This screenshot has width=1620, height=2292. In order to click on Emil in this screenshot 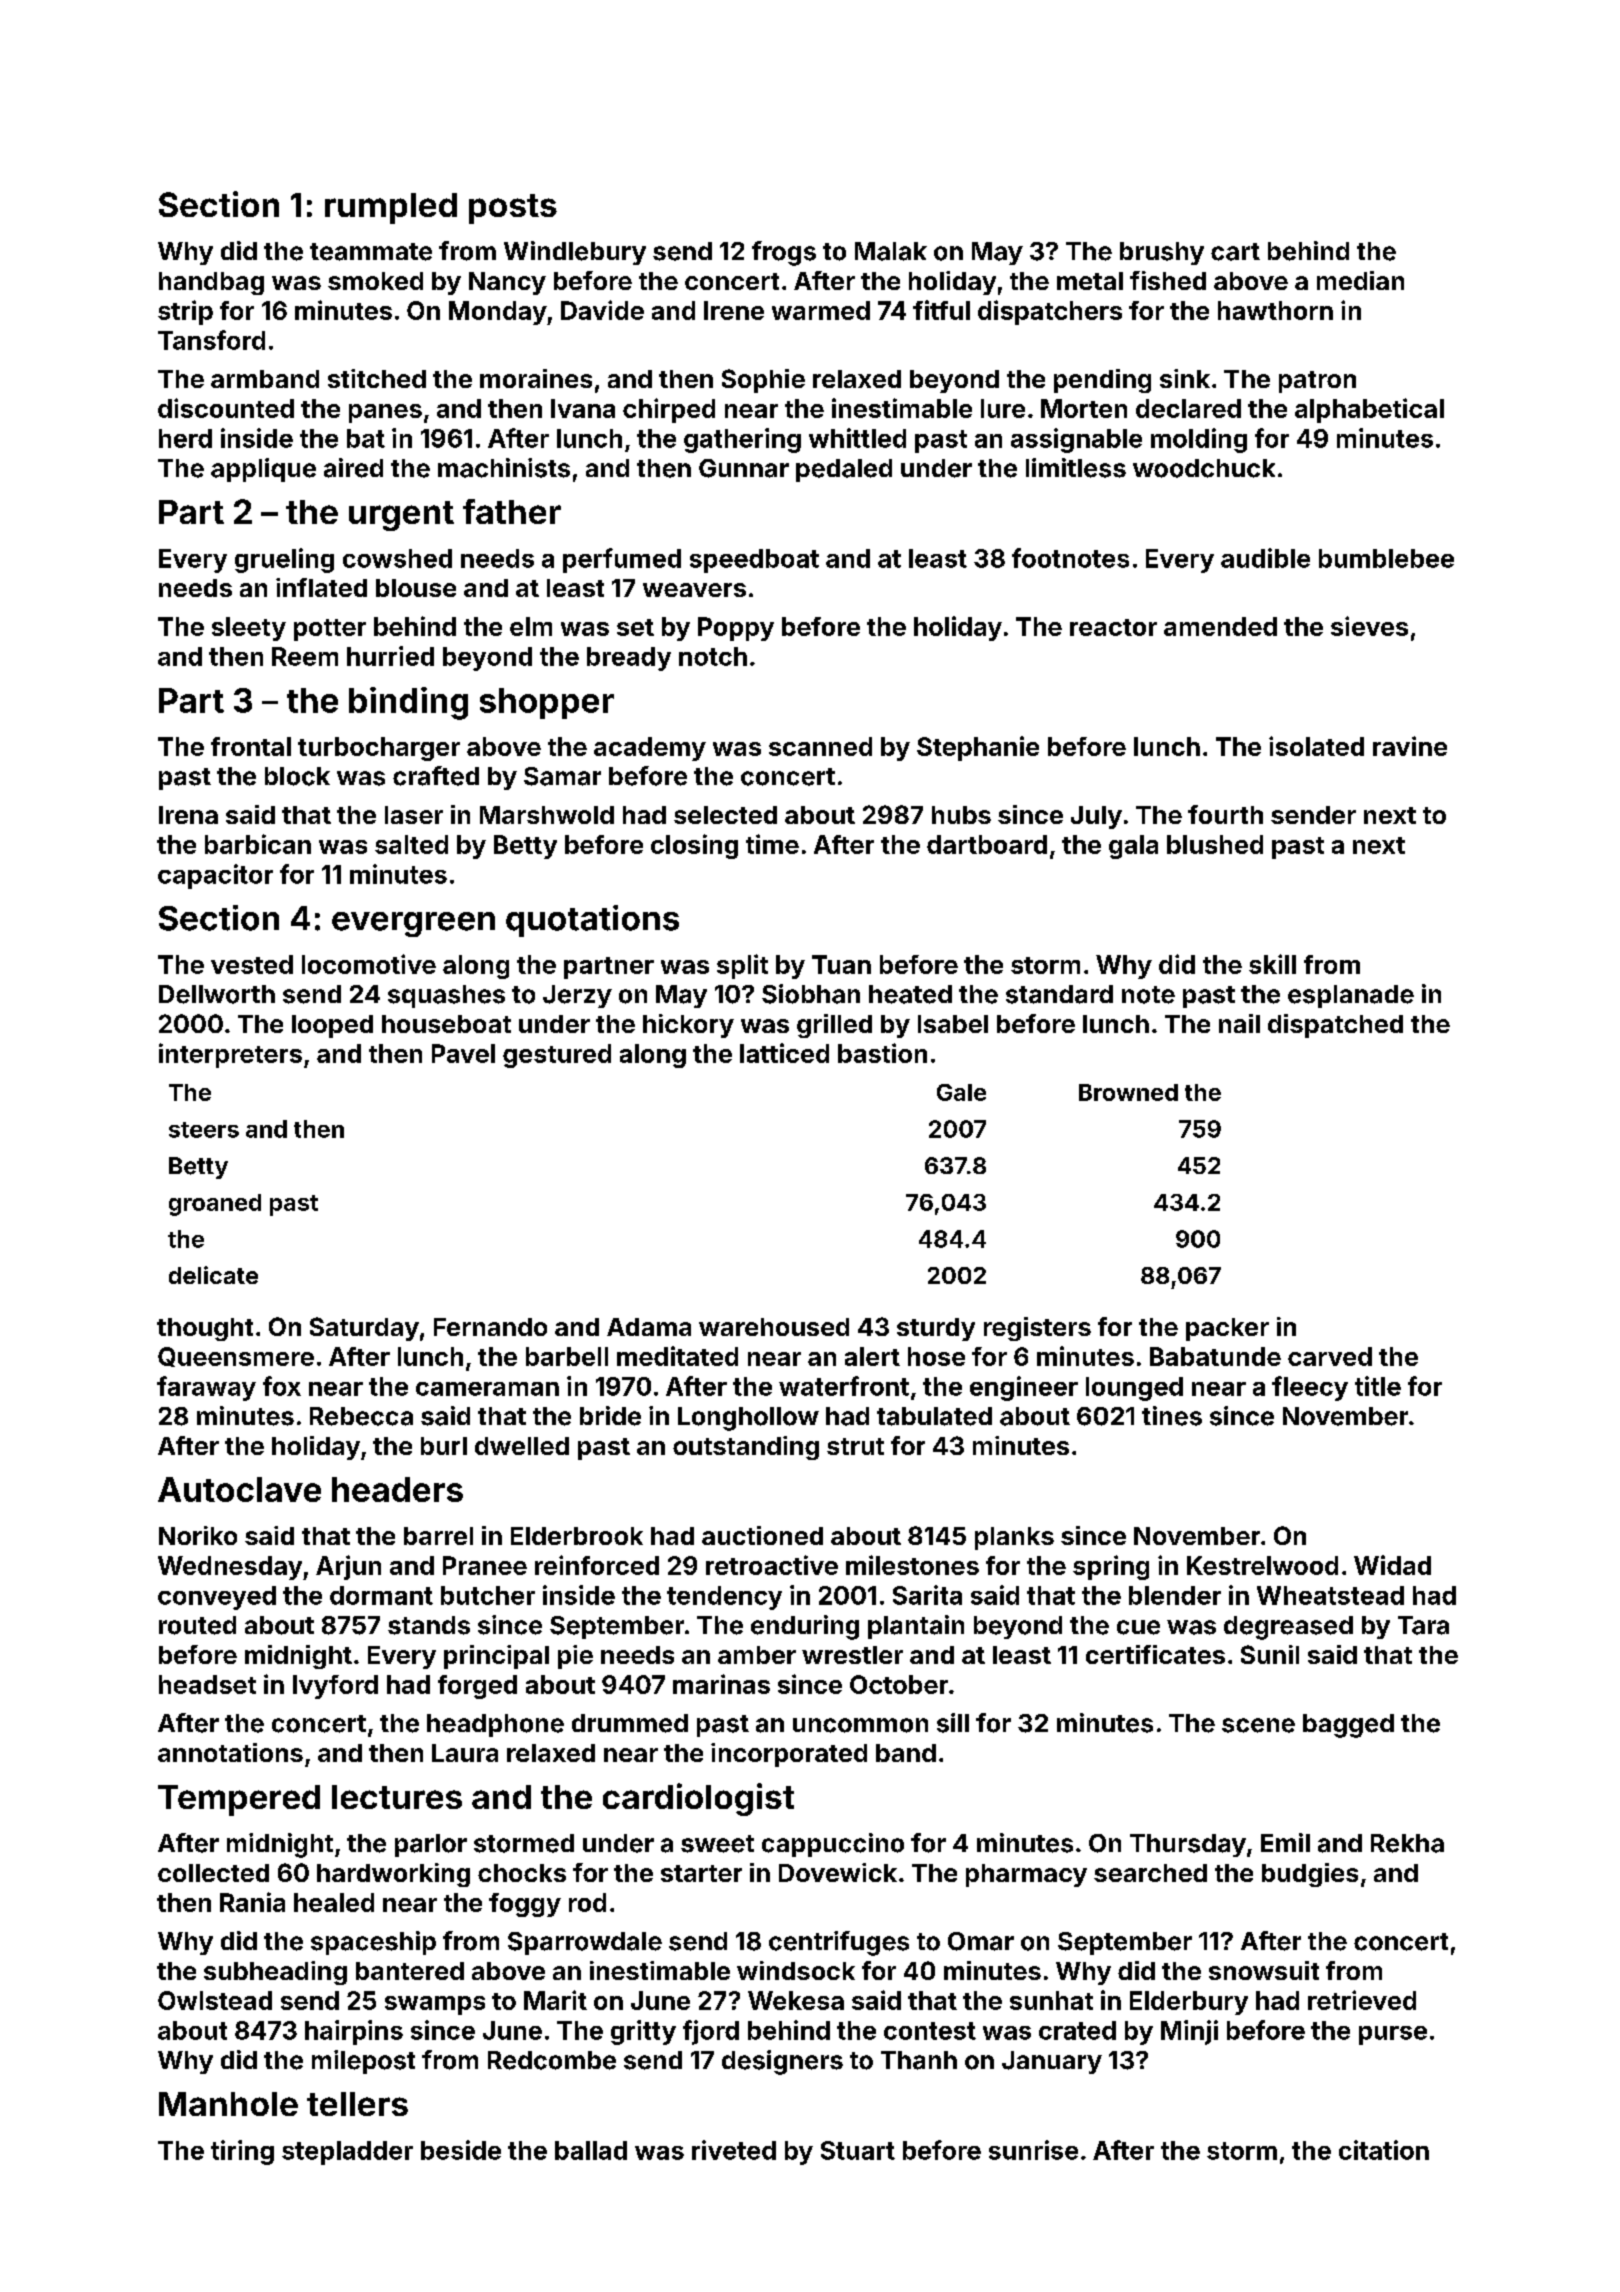, I will do `click(1285, 1842)`.
